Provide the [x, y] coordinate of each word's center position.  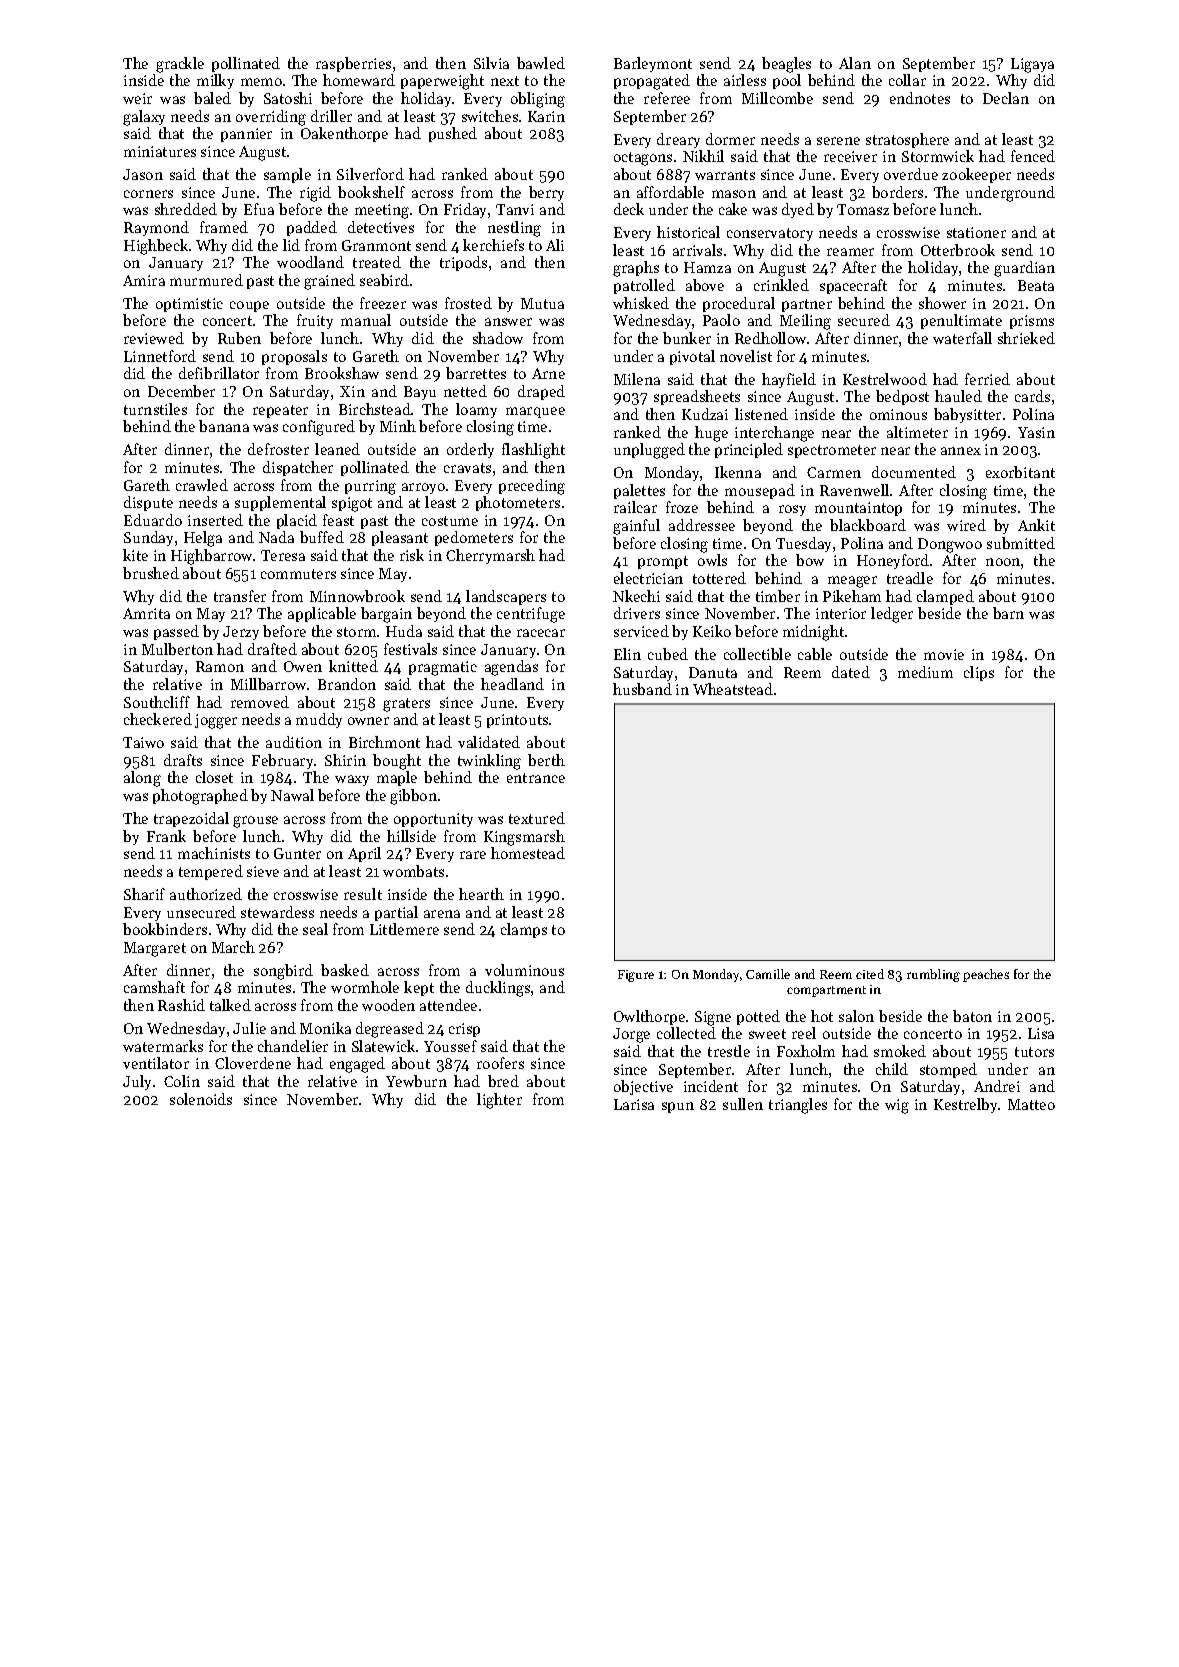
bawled [541, 63]
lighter [499, 1101]
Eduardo [153, 520]
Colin [182, 1081]
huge [711, 434]
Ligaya [1032, 65]
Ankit [1036, 525]
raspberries [353, 64]
